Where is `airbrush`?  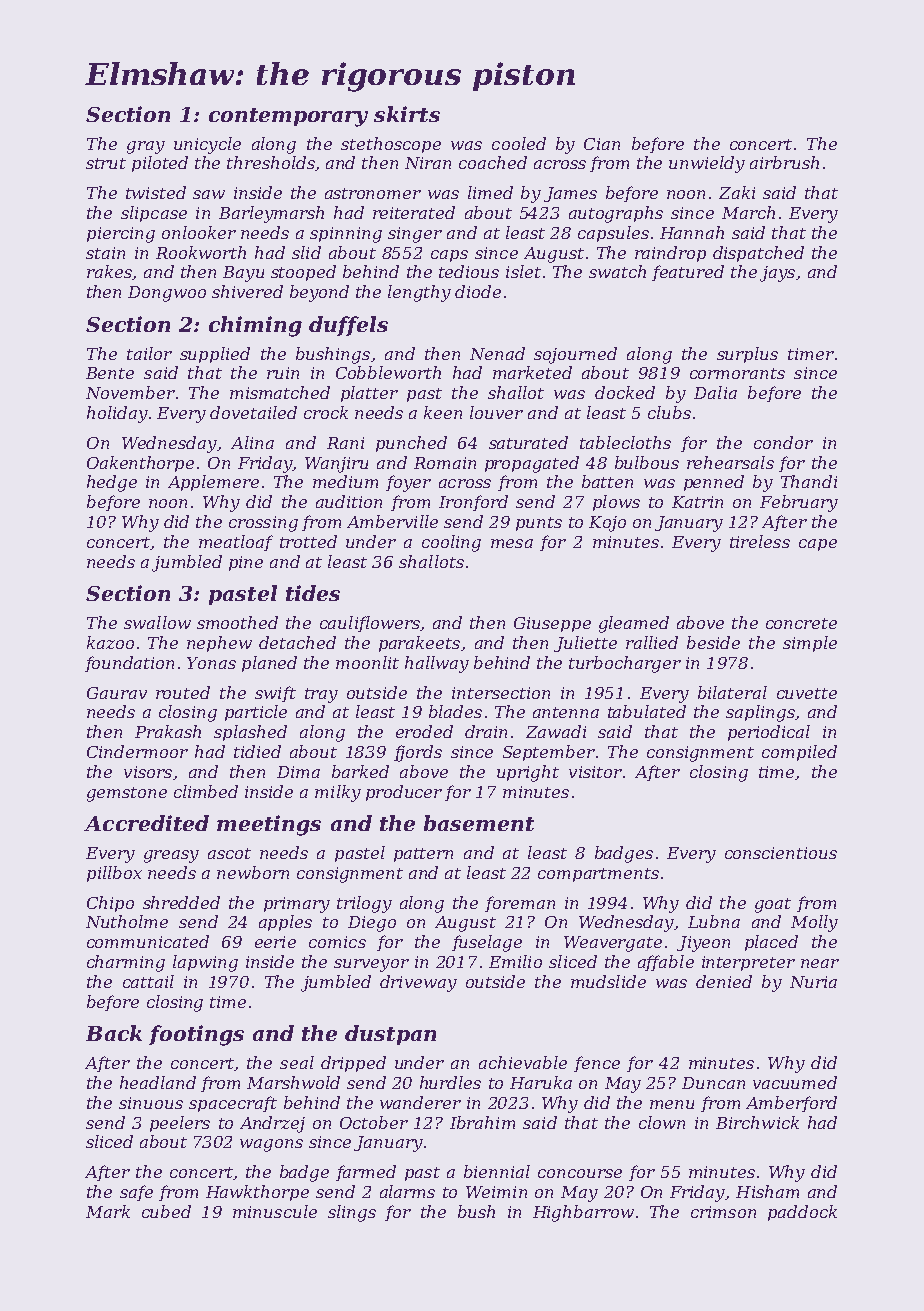 airbrush is located at coordinates (784, 162).
